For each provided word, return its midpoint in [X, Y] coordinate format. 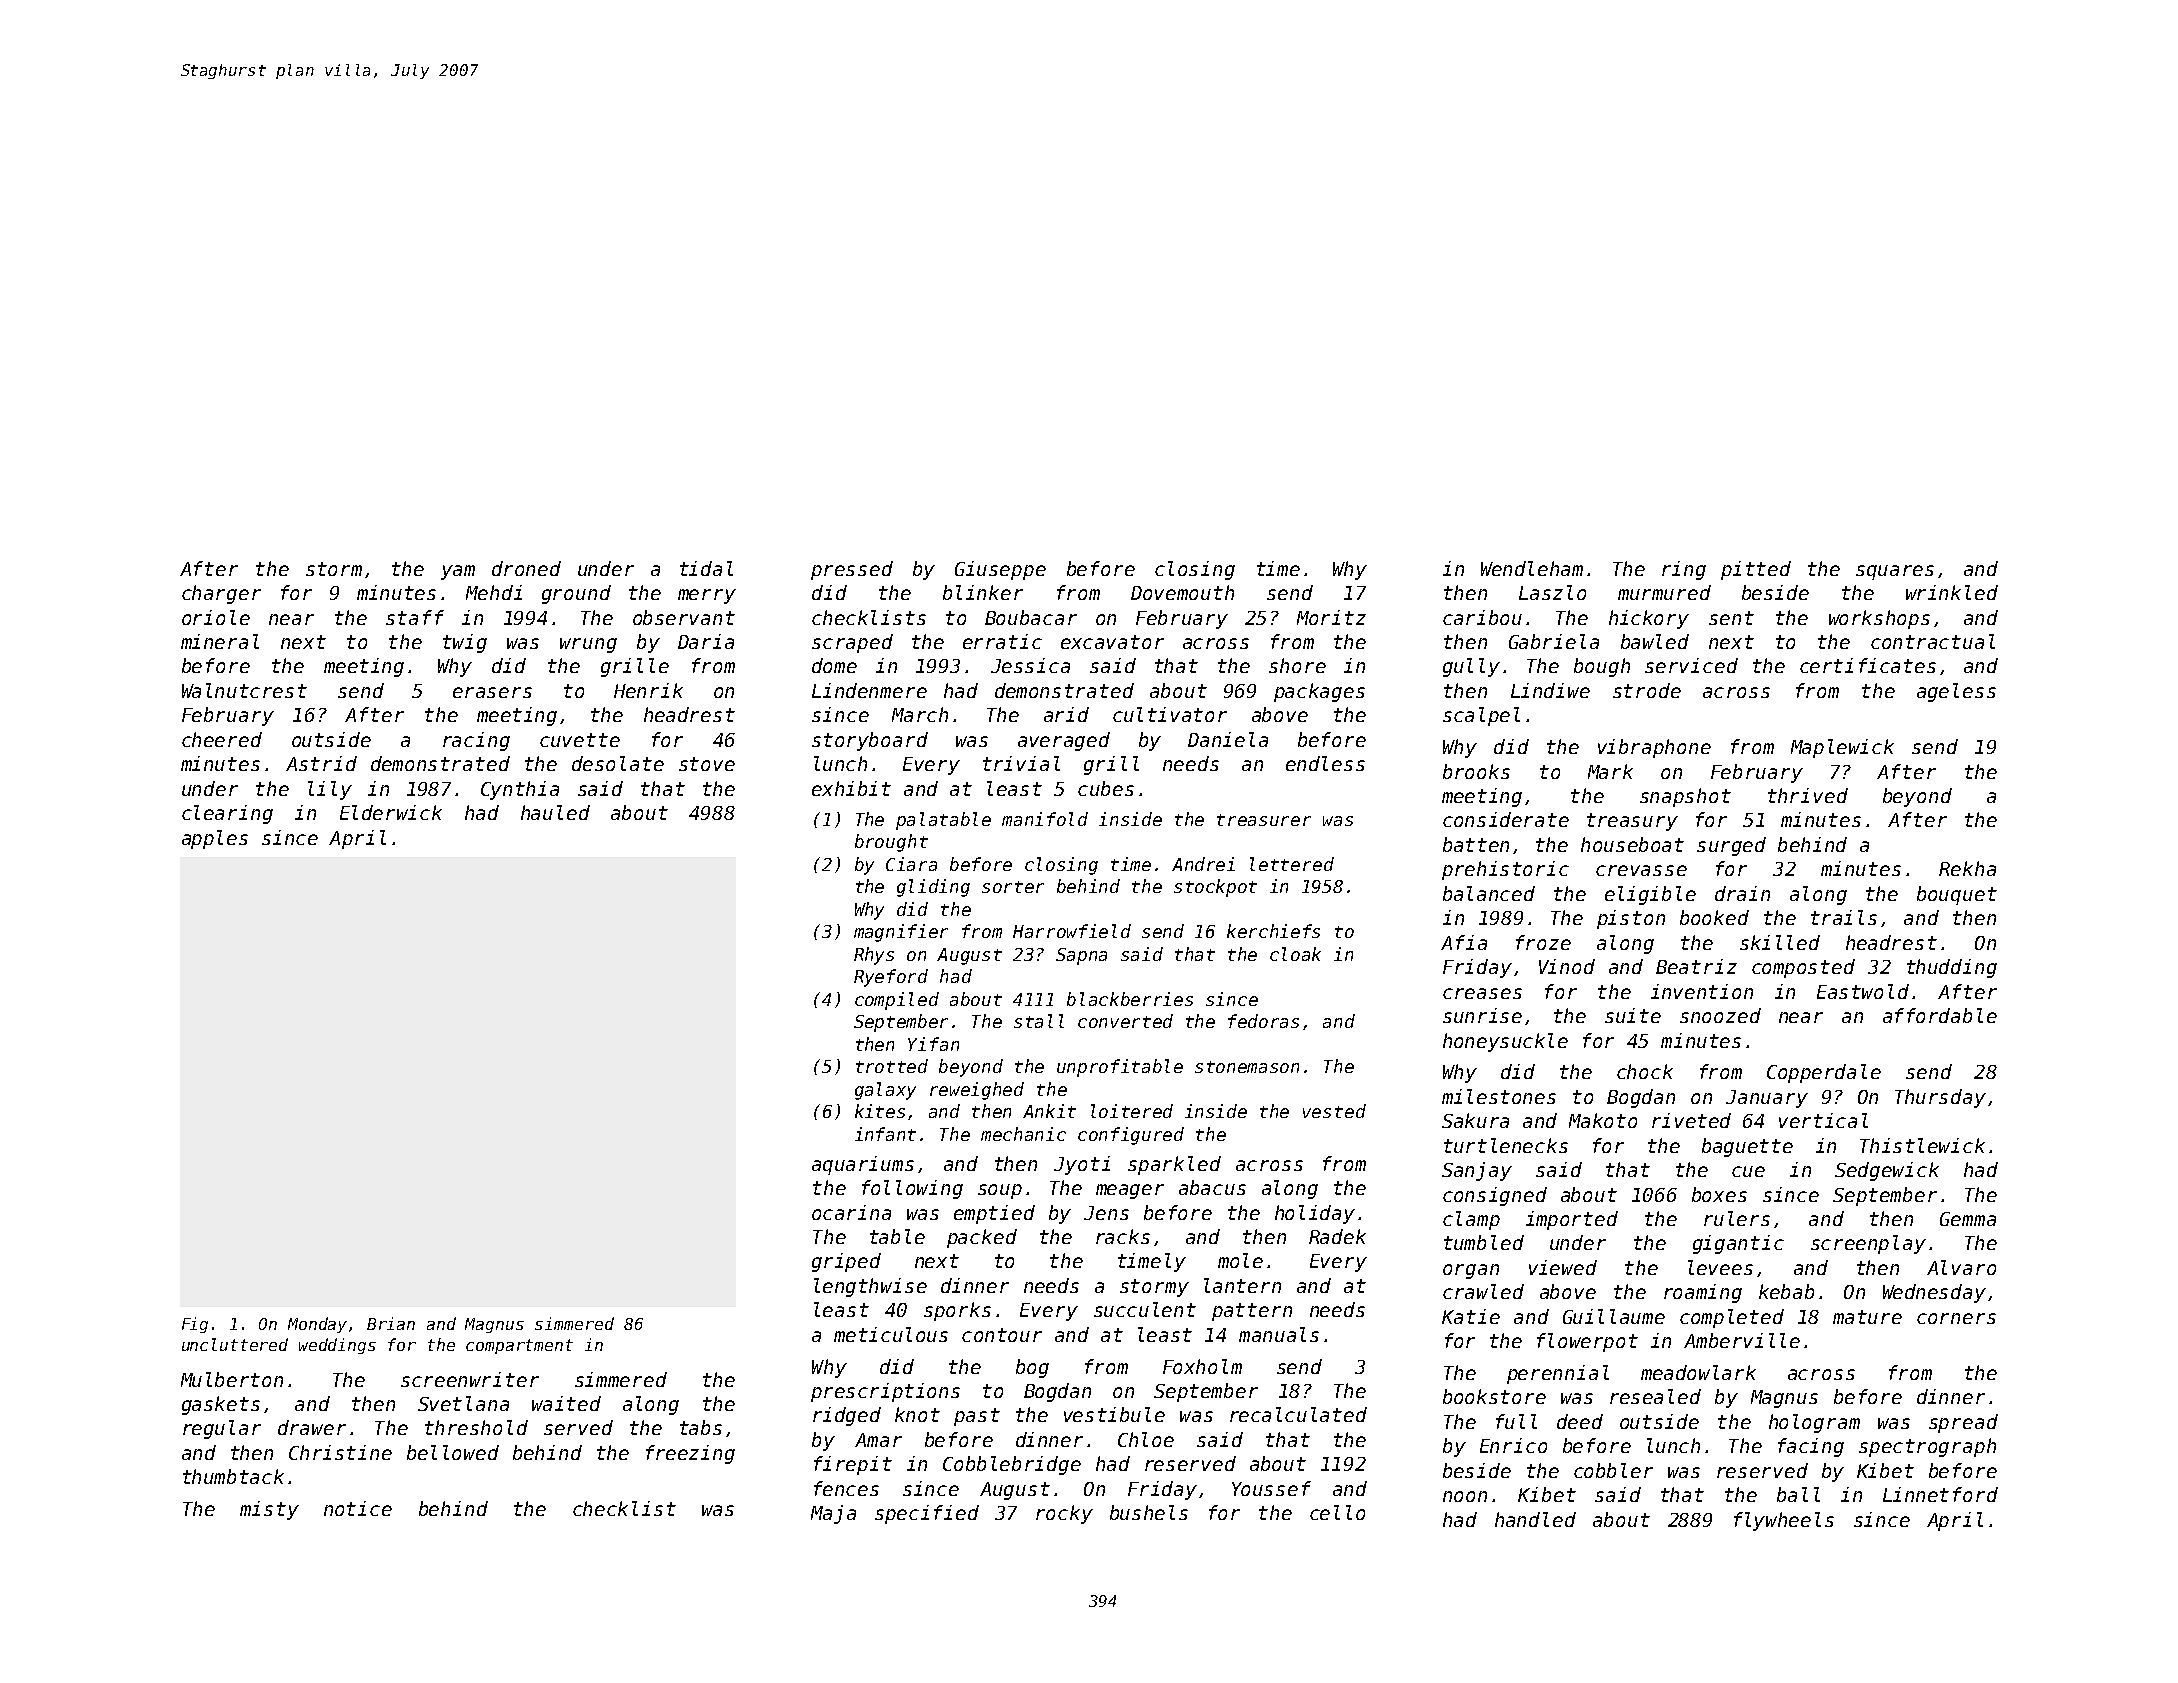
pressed [852, 570]
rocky [1064, 1514]
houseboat [1632, 844]
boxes [1719, 1194]
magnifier [901, 933]
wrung [588, 645]
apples [215, 839]
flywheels [1784, 1521]
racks [1123, 1236]
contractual [1933, 641]
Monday [317, 1325]
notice [358, 1508]
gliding [933, 888]
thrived [1808, 795]
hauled [555, 812]
